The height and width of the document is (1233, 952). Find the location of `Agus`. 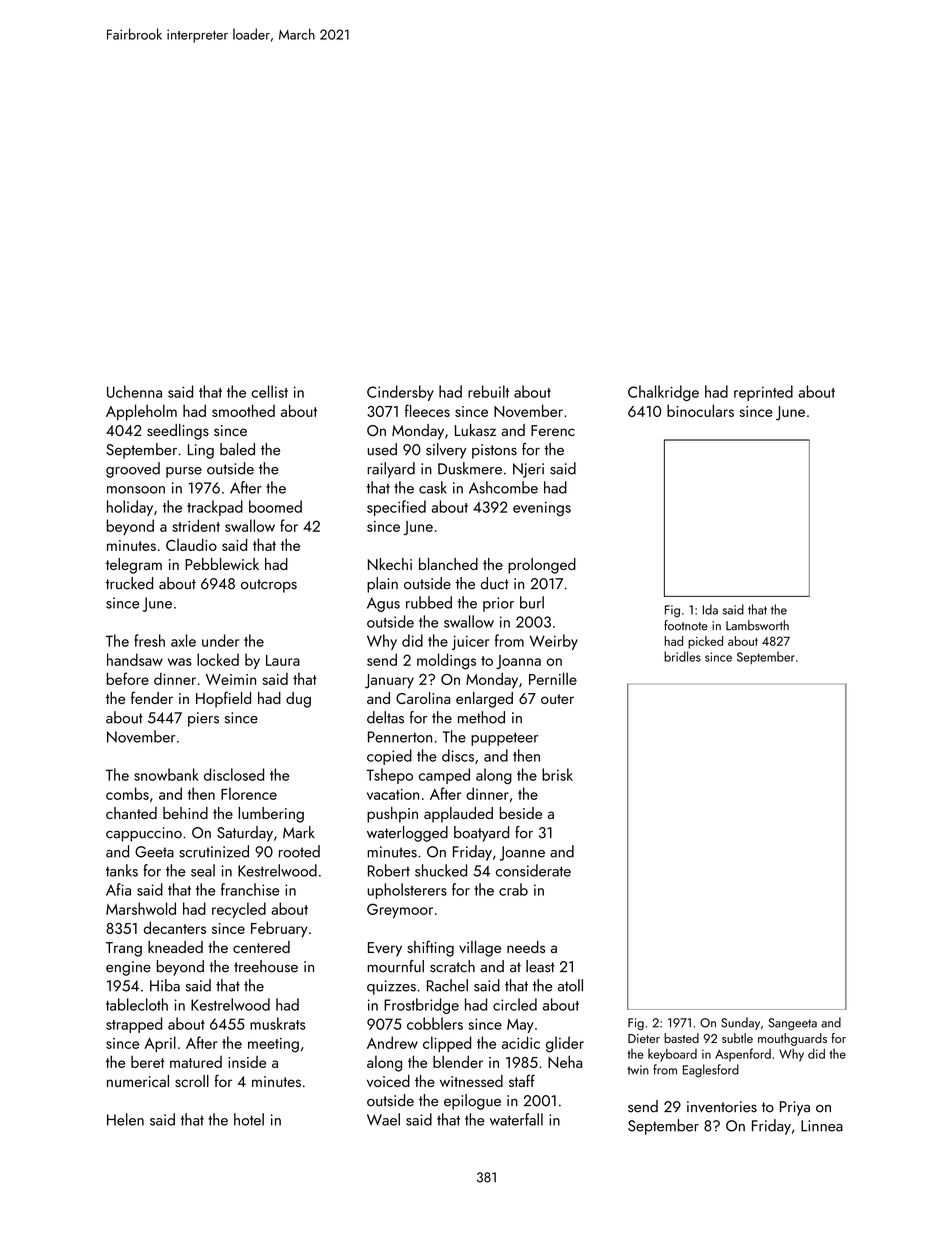

Agus is located at coordinates (383, 604).
